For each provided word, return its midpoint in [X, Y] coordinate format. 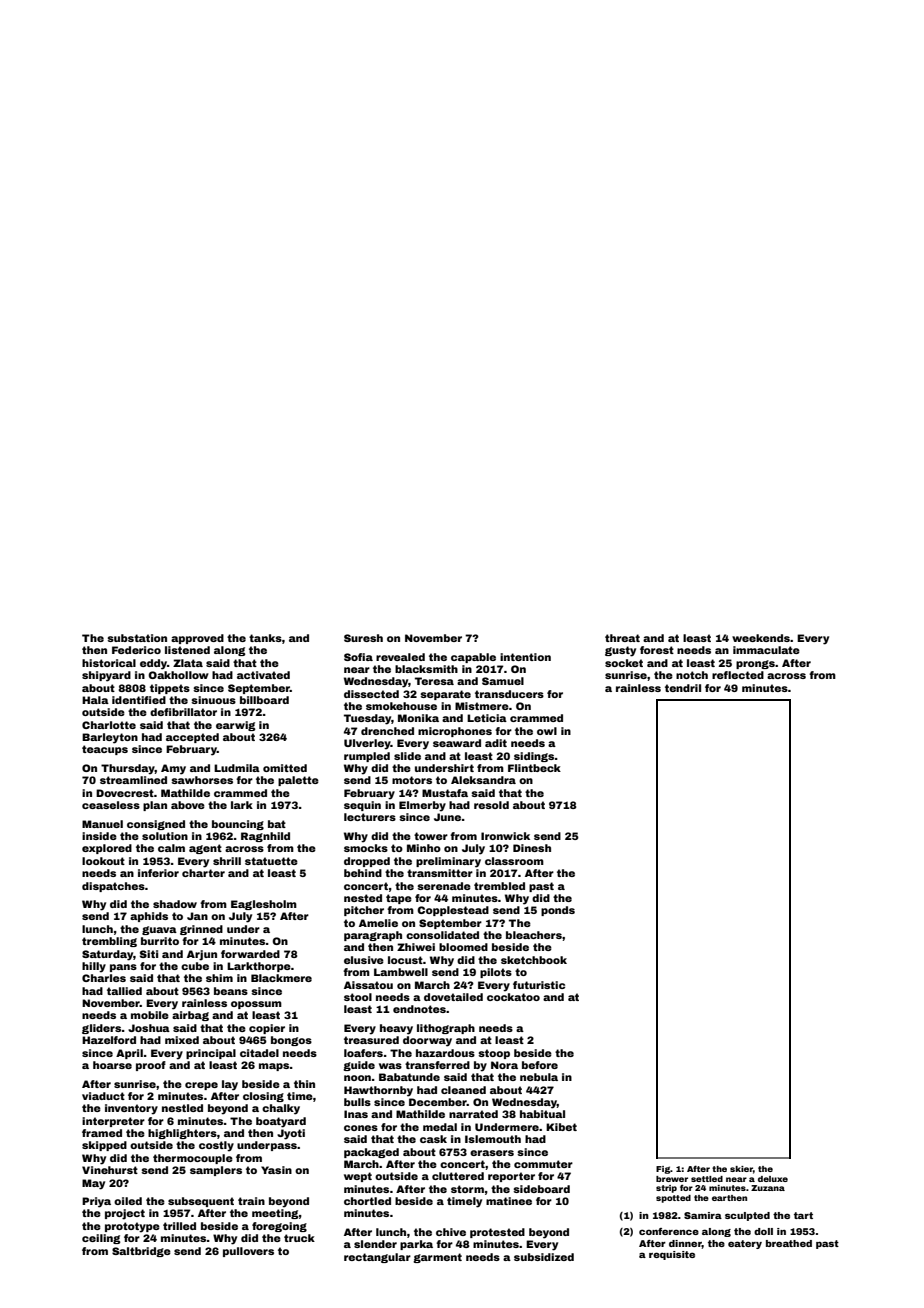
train [251, 1201]
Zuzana [768, 1188]
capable [473, 658]
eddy [153, 664]
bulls [357, 1102]
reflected [738, 675]
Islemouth [493, 1139]
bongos [291, 1041]
